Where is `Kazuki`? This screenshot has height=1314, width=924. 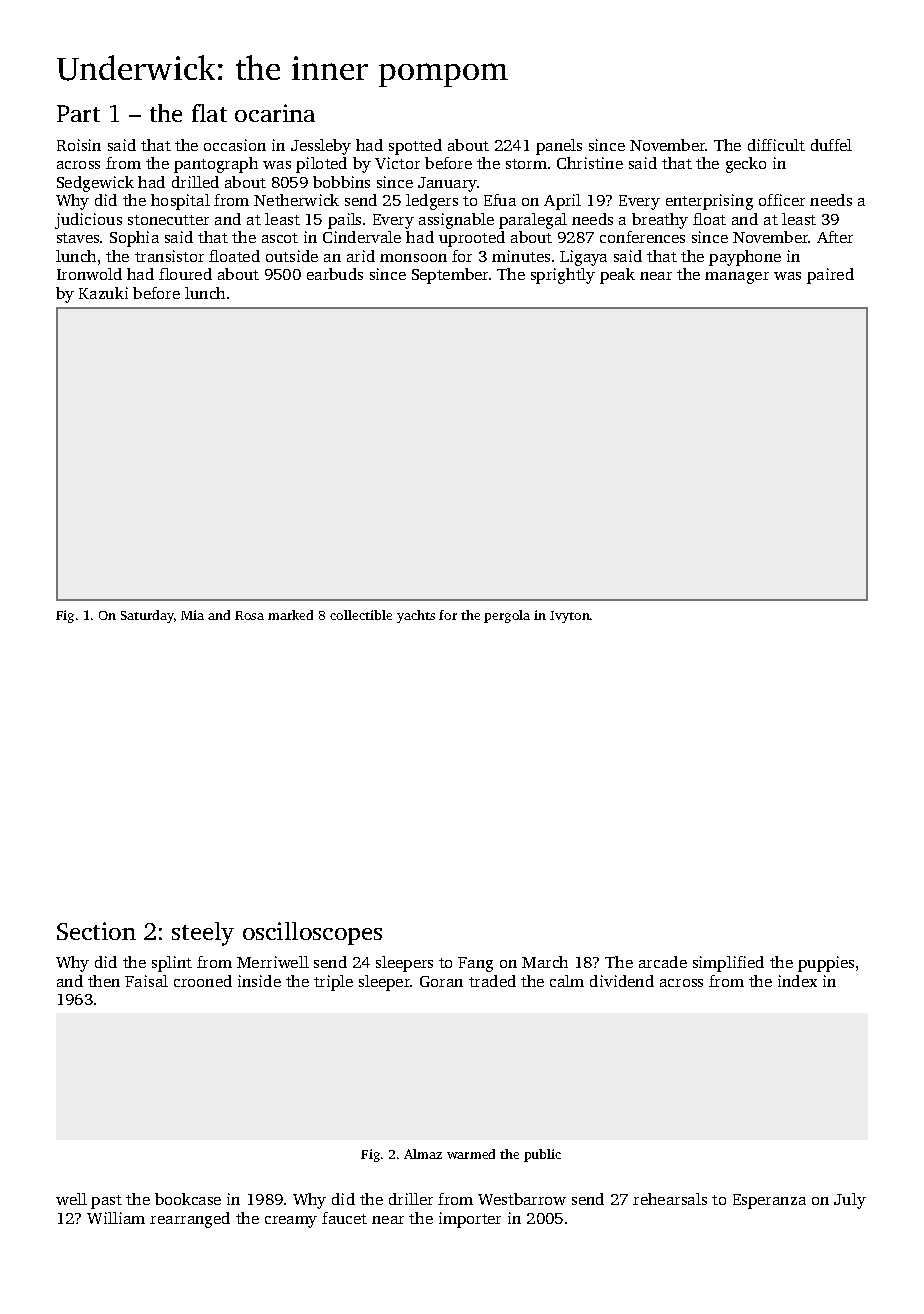
Kazuki is located at coordinates (103, 293).
